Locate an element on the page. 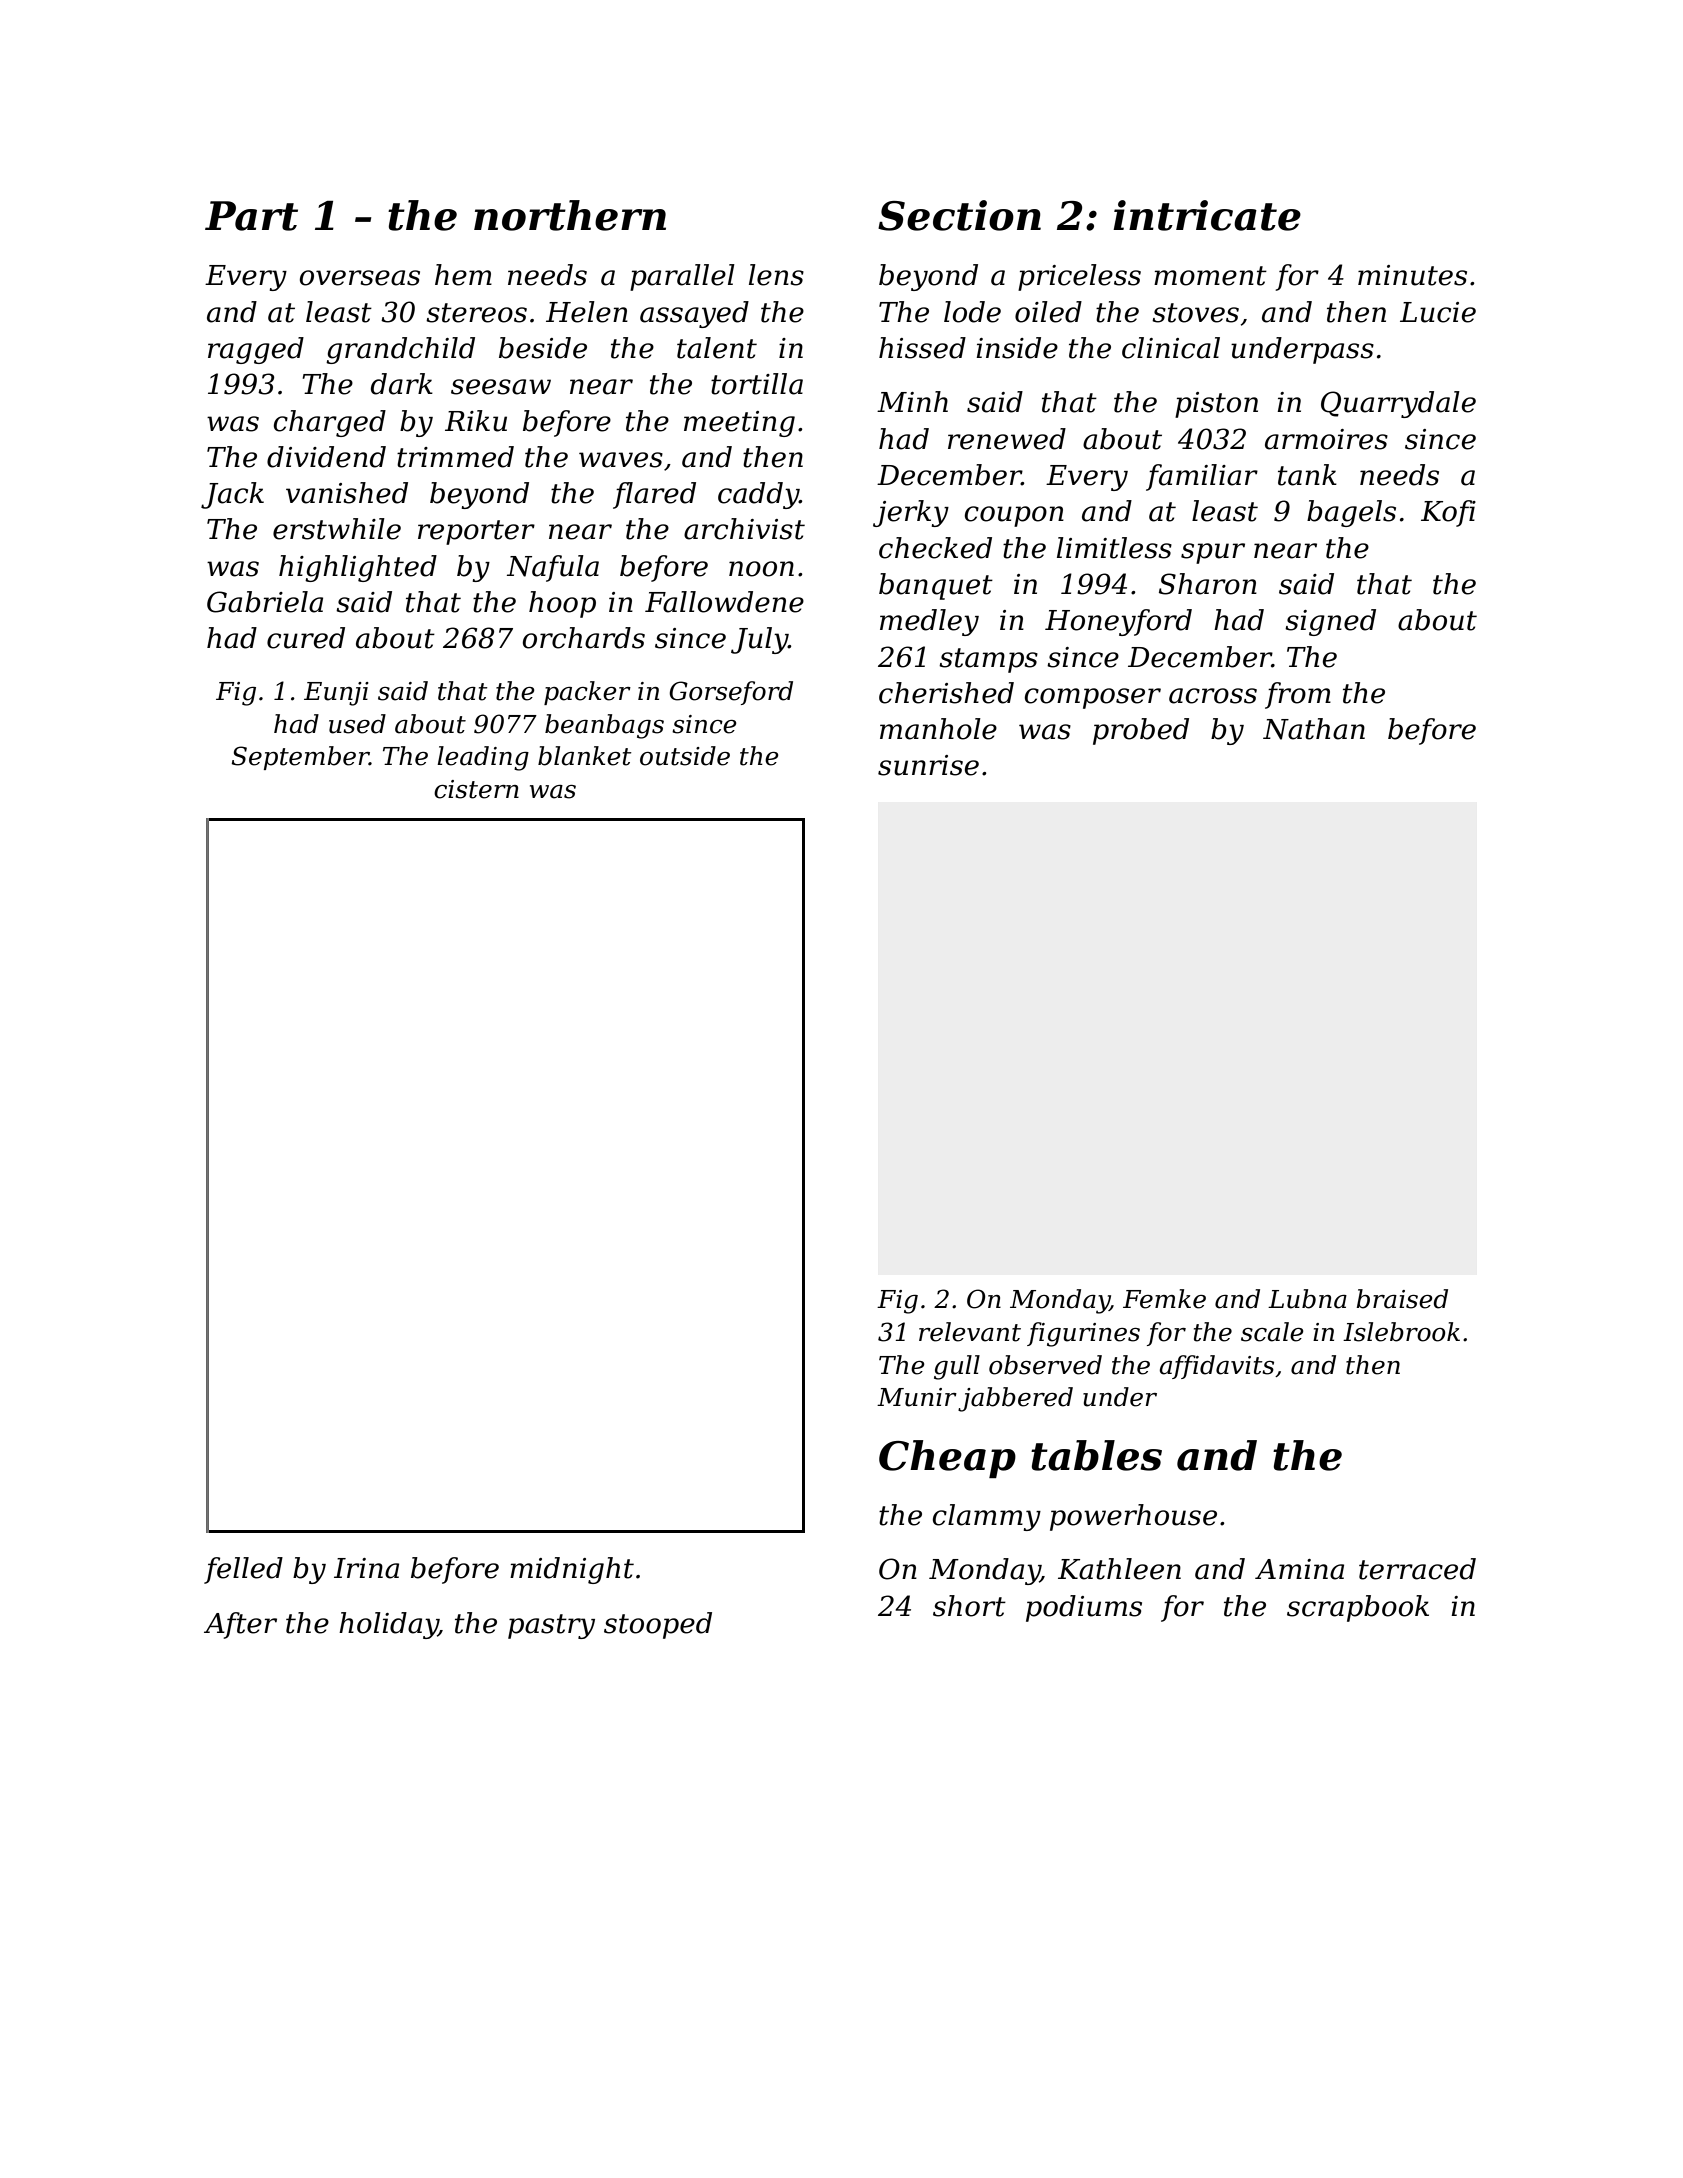  Nathan is located at coordinates (1314, 729).
